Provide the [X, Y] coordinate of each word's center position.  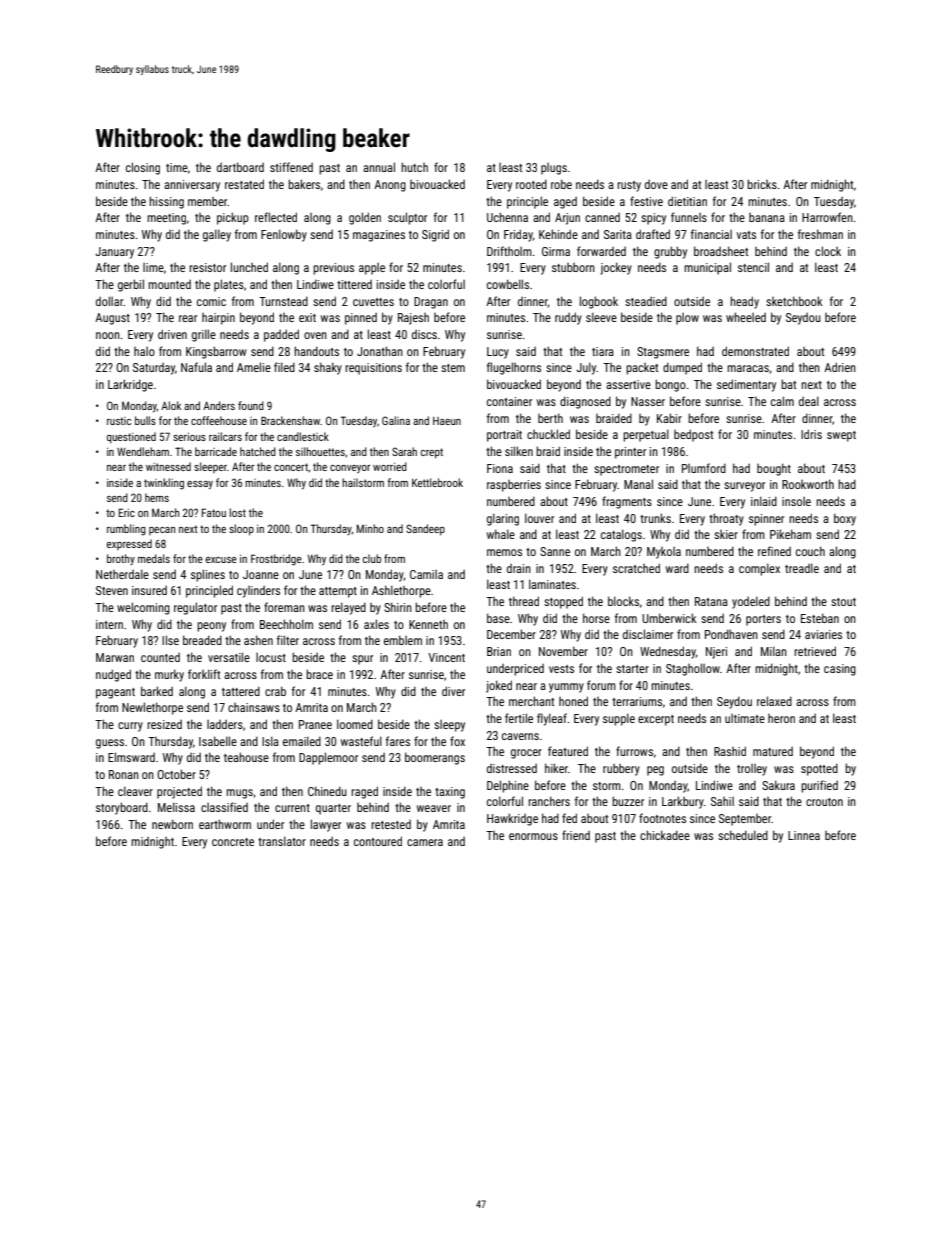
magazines [379, 236]
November [563, 651]
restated [244, 184]
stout [843, 602]
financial [711, 234]
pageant [115, 693]
